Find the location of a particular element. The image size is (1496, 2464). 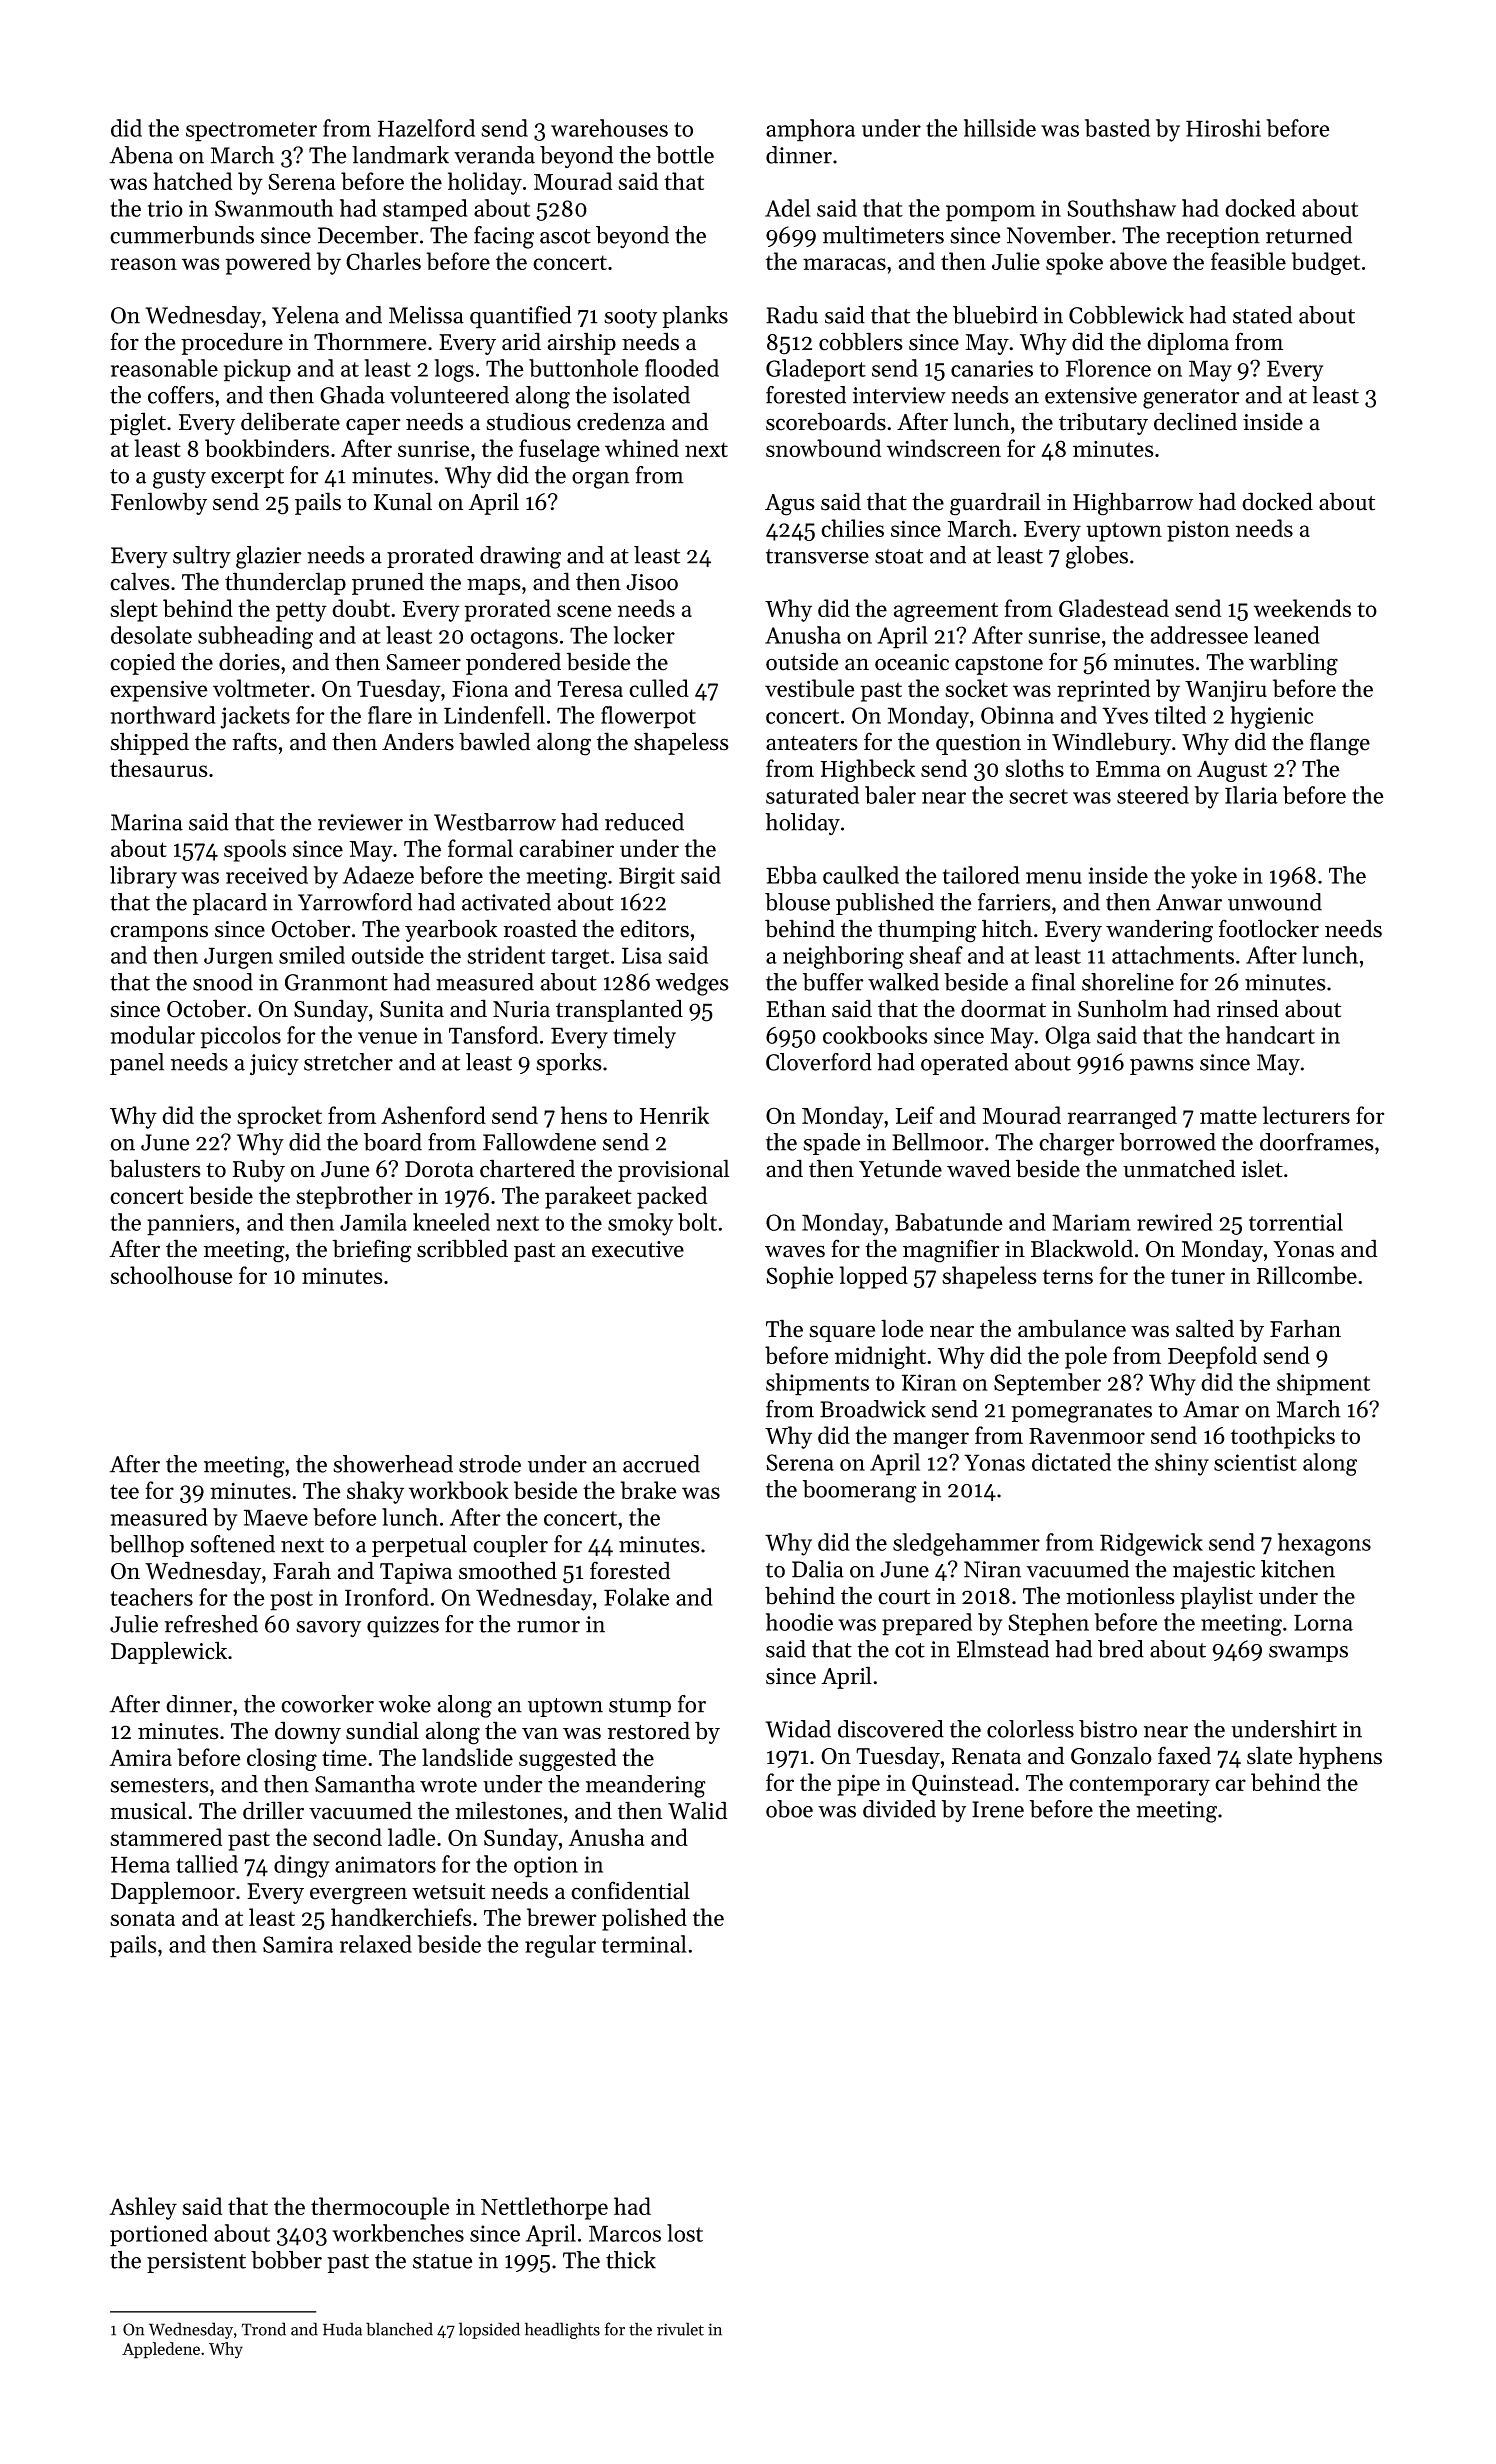

basted is located at coordinates (1117, 128).
